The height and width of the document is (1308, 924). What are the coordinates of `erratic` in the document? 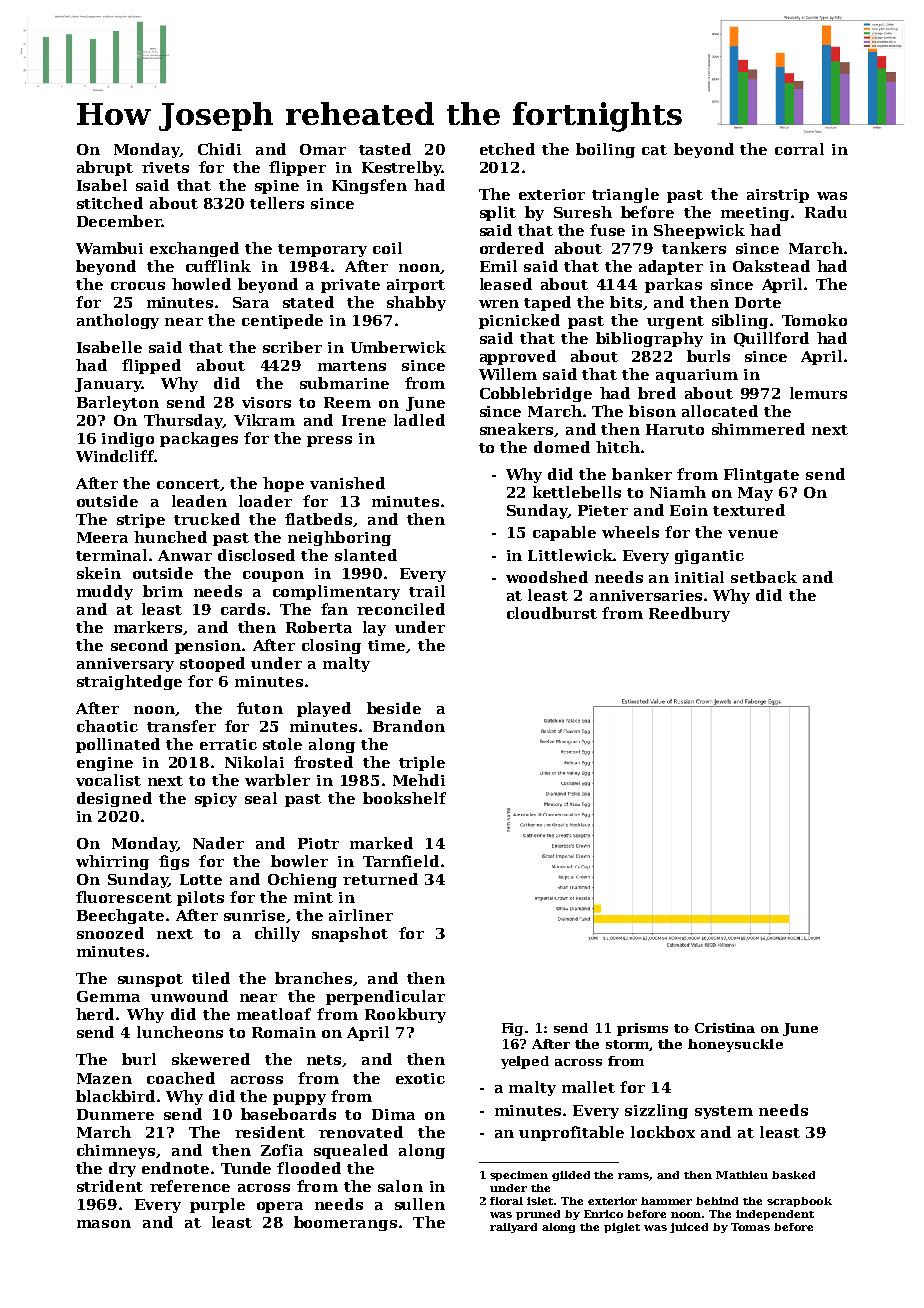 It's located at (228, 744).
